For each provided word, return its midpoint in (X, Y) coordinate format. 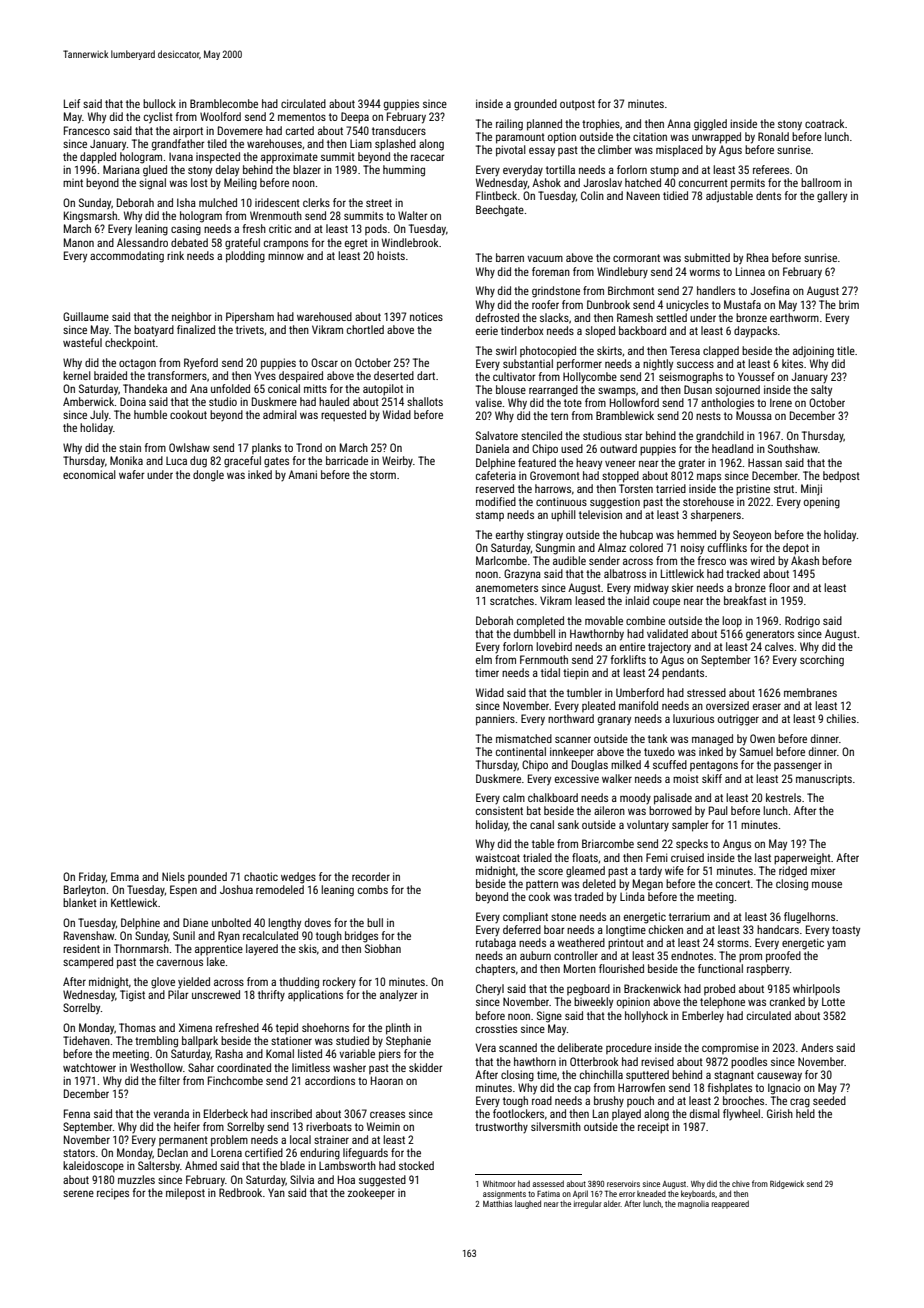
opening (822, 503)
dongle (208, 476)
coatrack (825, 123)
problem (229, 1141)
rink (175, 255)
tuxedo (659, 751)
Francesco (87, 130)
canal (542, 824)
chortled (365, 329)
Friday (92, 878)
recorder (371, 876)
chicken (666, 929)
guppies (401, 105)
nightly (658, 365)
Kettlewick (134, 902)
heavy (589, 464)
